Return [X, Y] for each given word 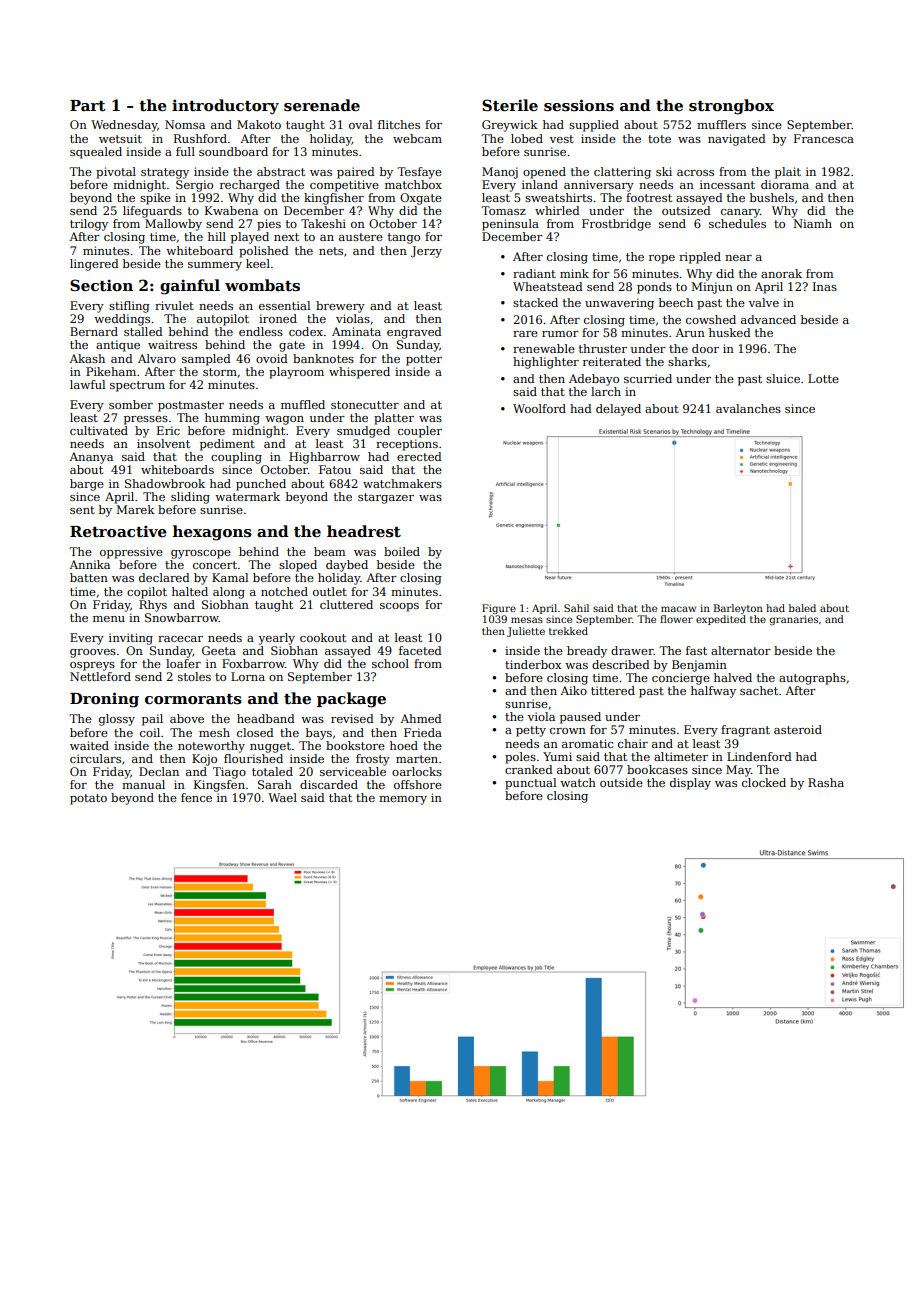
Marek [135, 509]
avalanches [748, 408]
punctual [530, 784]
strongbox [731, 107]
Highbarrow [324, 458]
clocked [764, 782]
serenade [322, 105]
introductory [225, 107]
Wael [282, 797]
